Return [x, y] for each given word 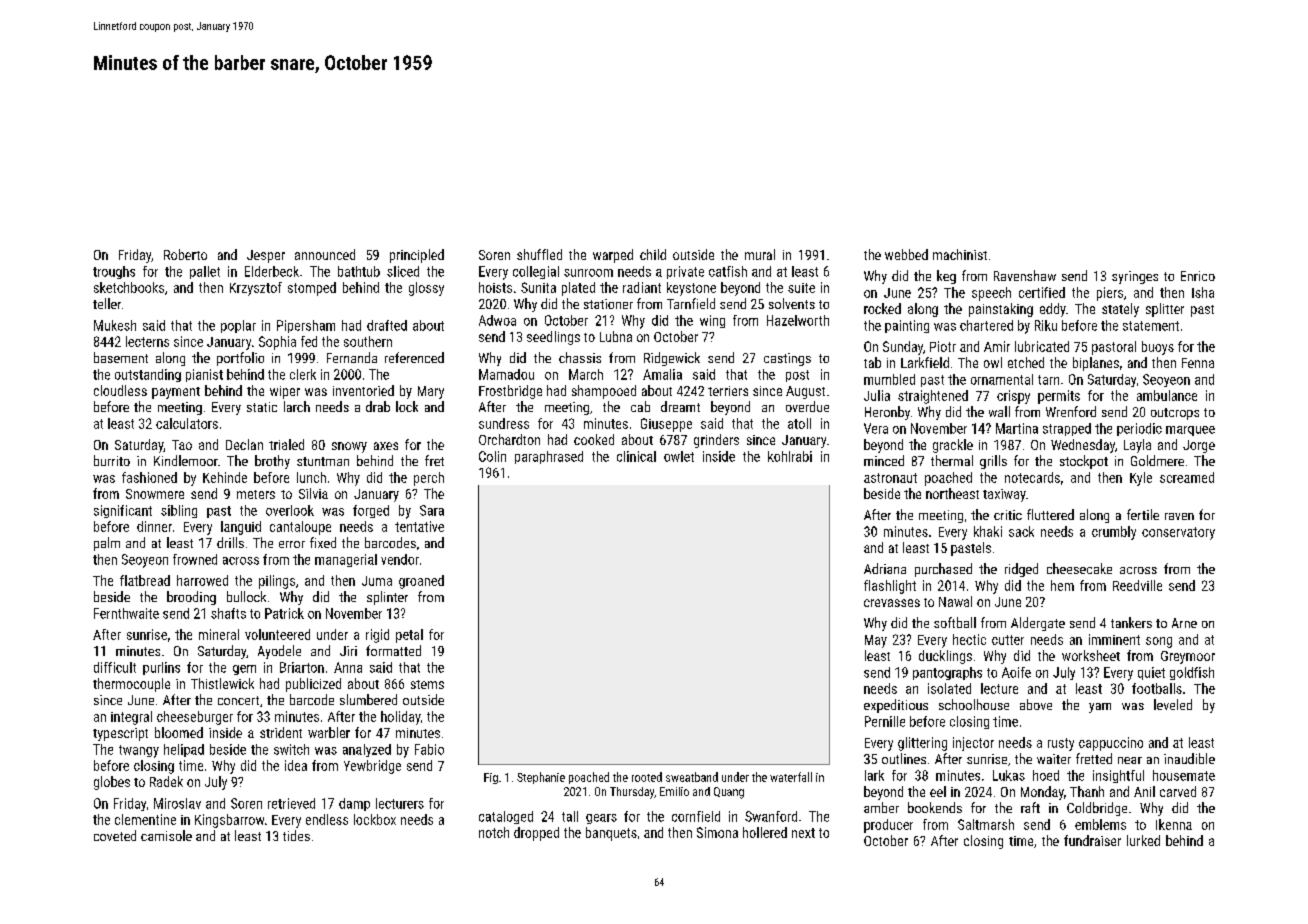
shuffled [539, 254]
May [876, 641]
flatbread [145, 580]
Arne [1184, 623]
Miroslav [177, 803]
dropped [536, 834]
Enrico [1198, 276]
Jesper [266, 256]
